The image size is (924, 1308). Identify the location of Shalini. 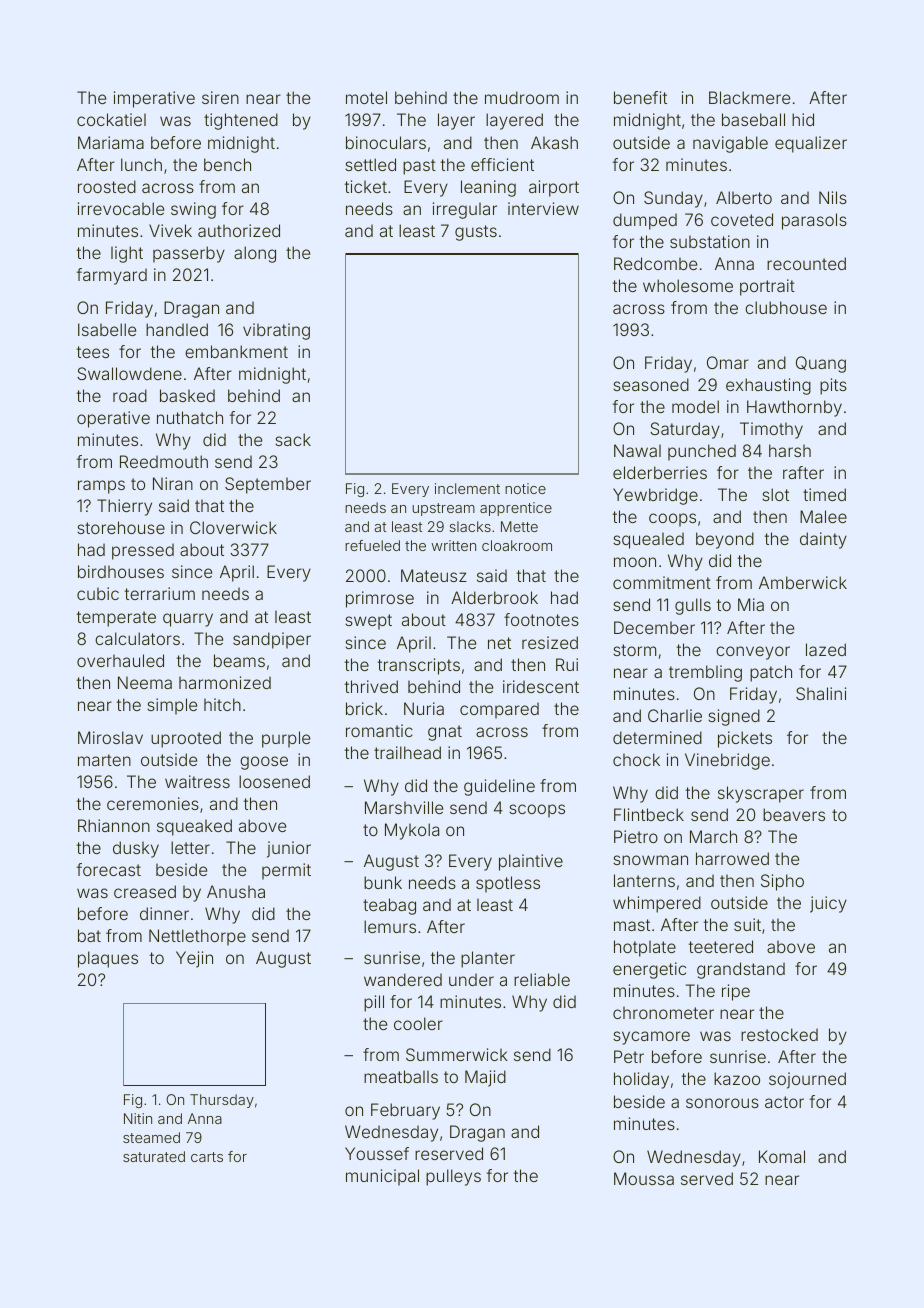
(821, 693).
